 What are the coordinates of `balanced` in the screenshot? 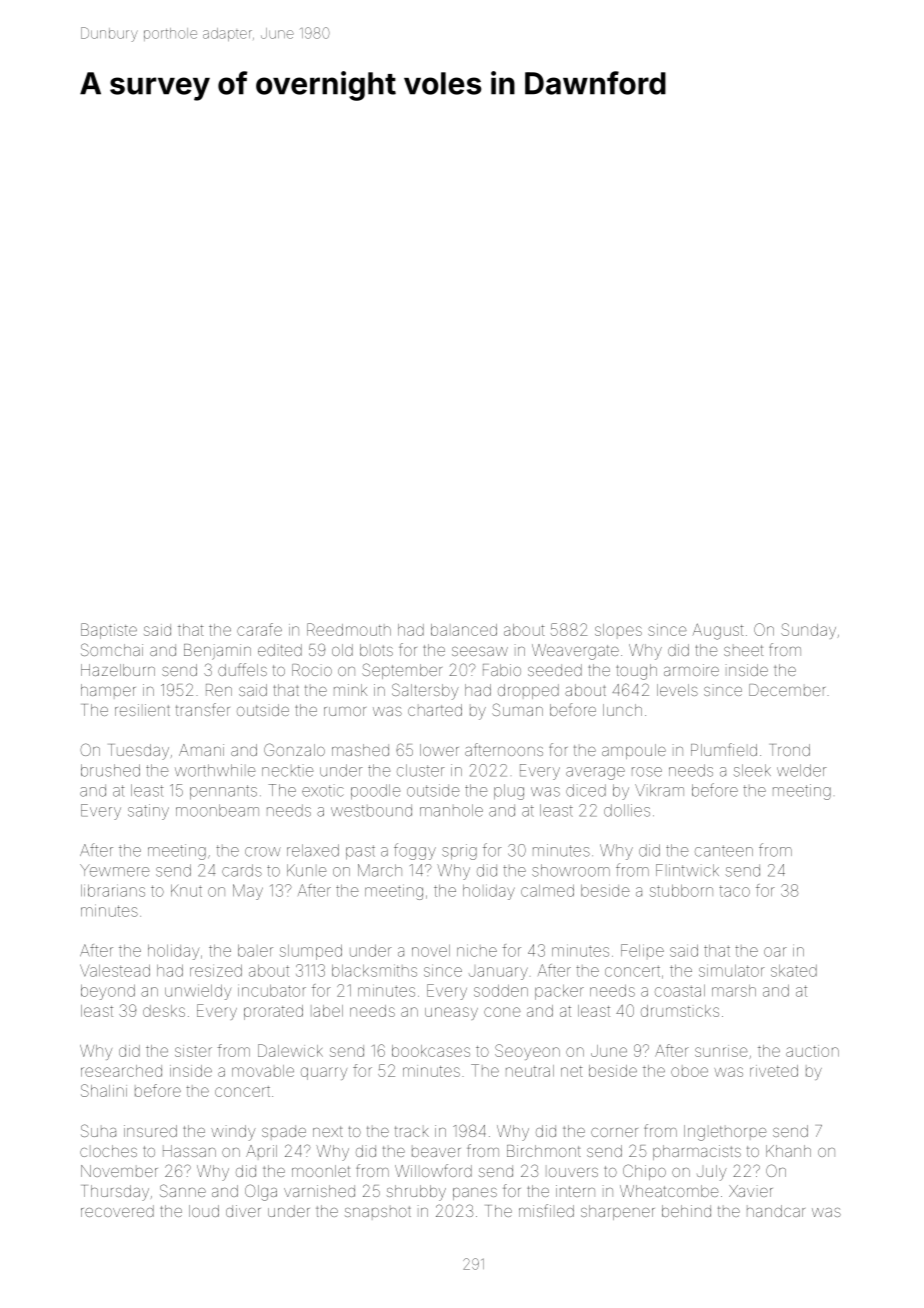 It's located at (464, 630).
